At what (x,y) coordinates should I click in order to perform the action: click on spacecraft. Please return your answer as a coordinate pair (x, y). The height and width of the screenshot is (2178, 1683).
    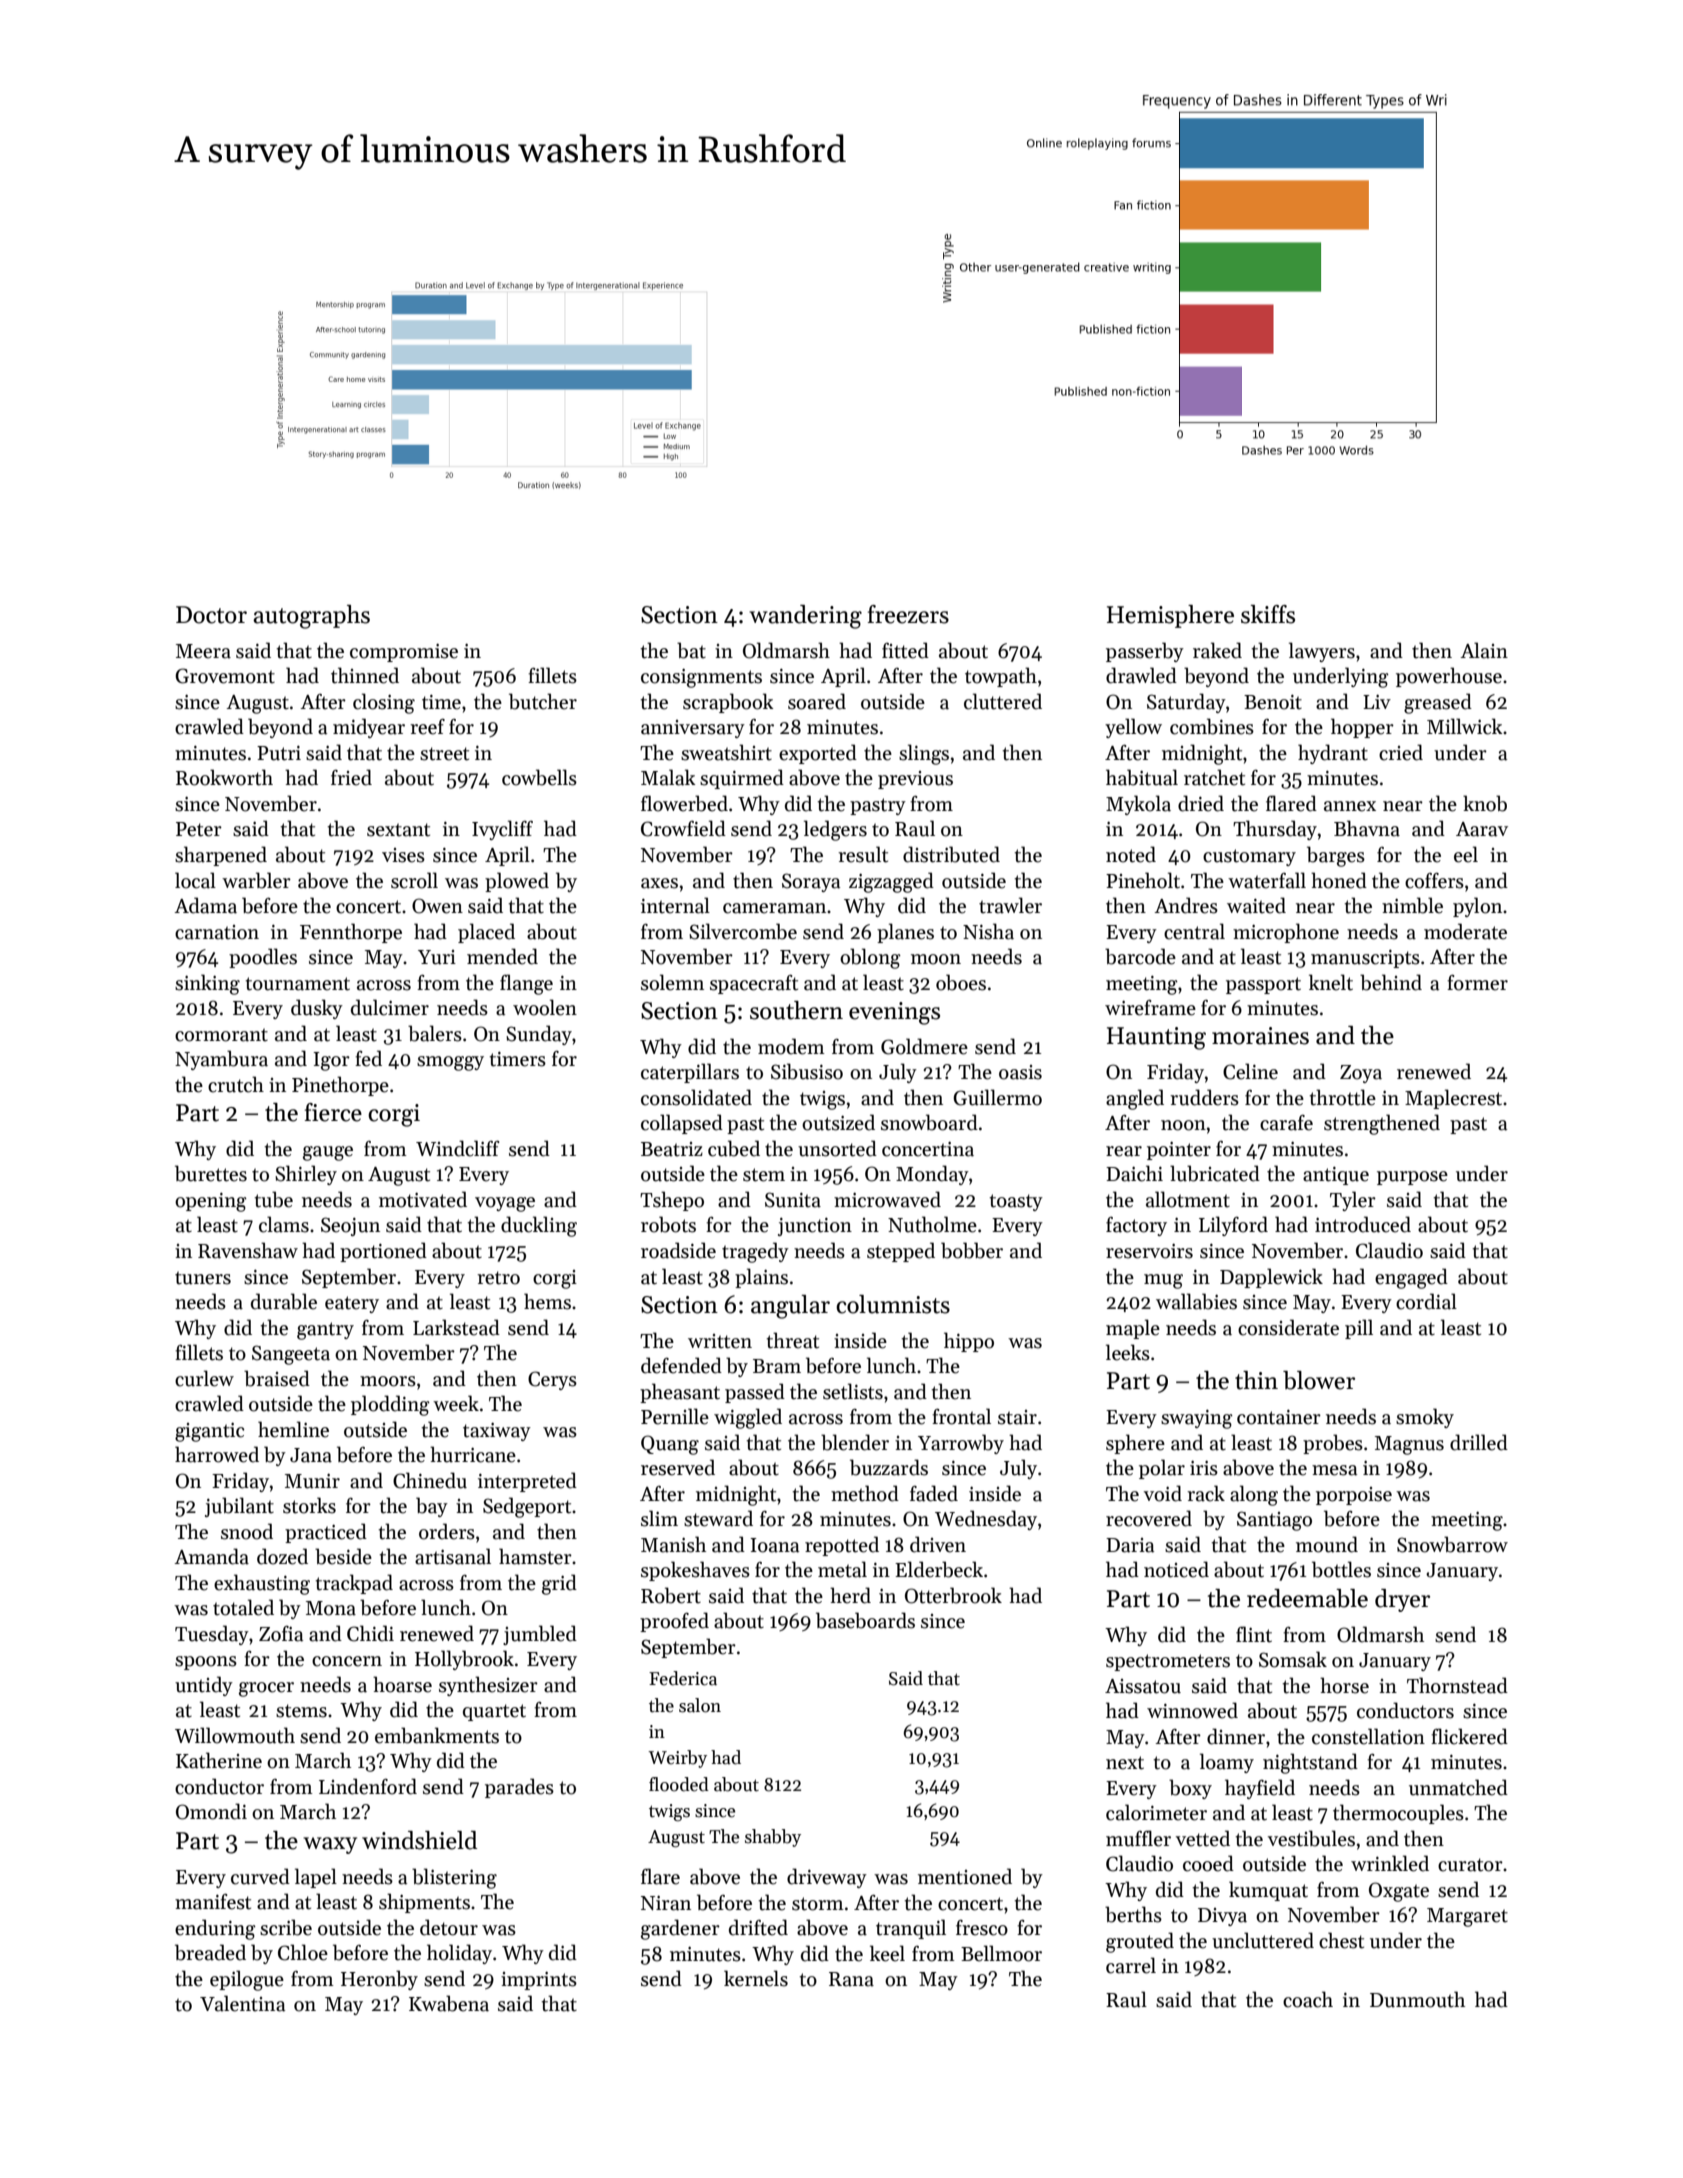
    Looking at the image, I should click on (754, 984).
